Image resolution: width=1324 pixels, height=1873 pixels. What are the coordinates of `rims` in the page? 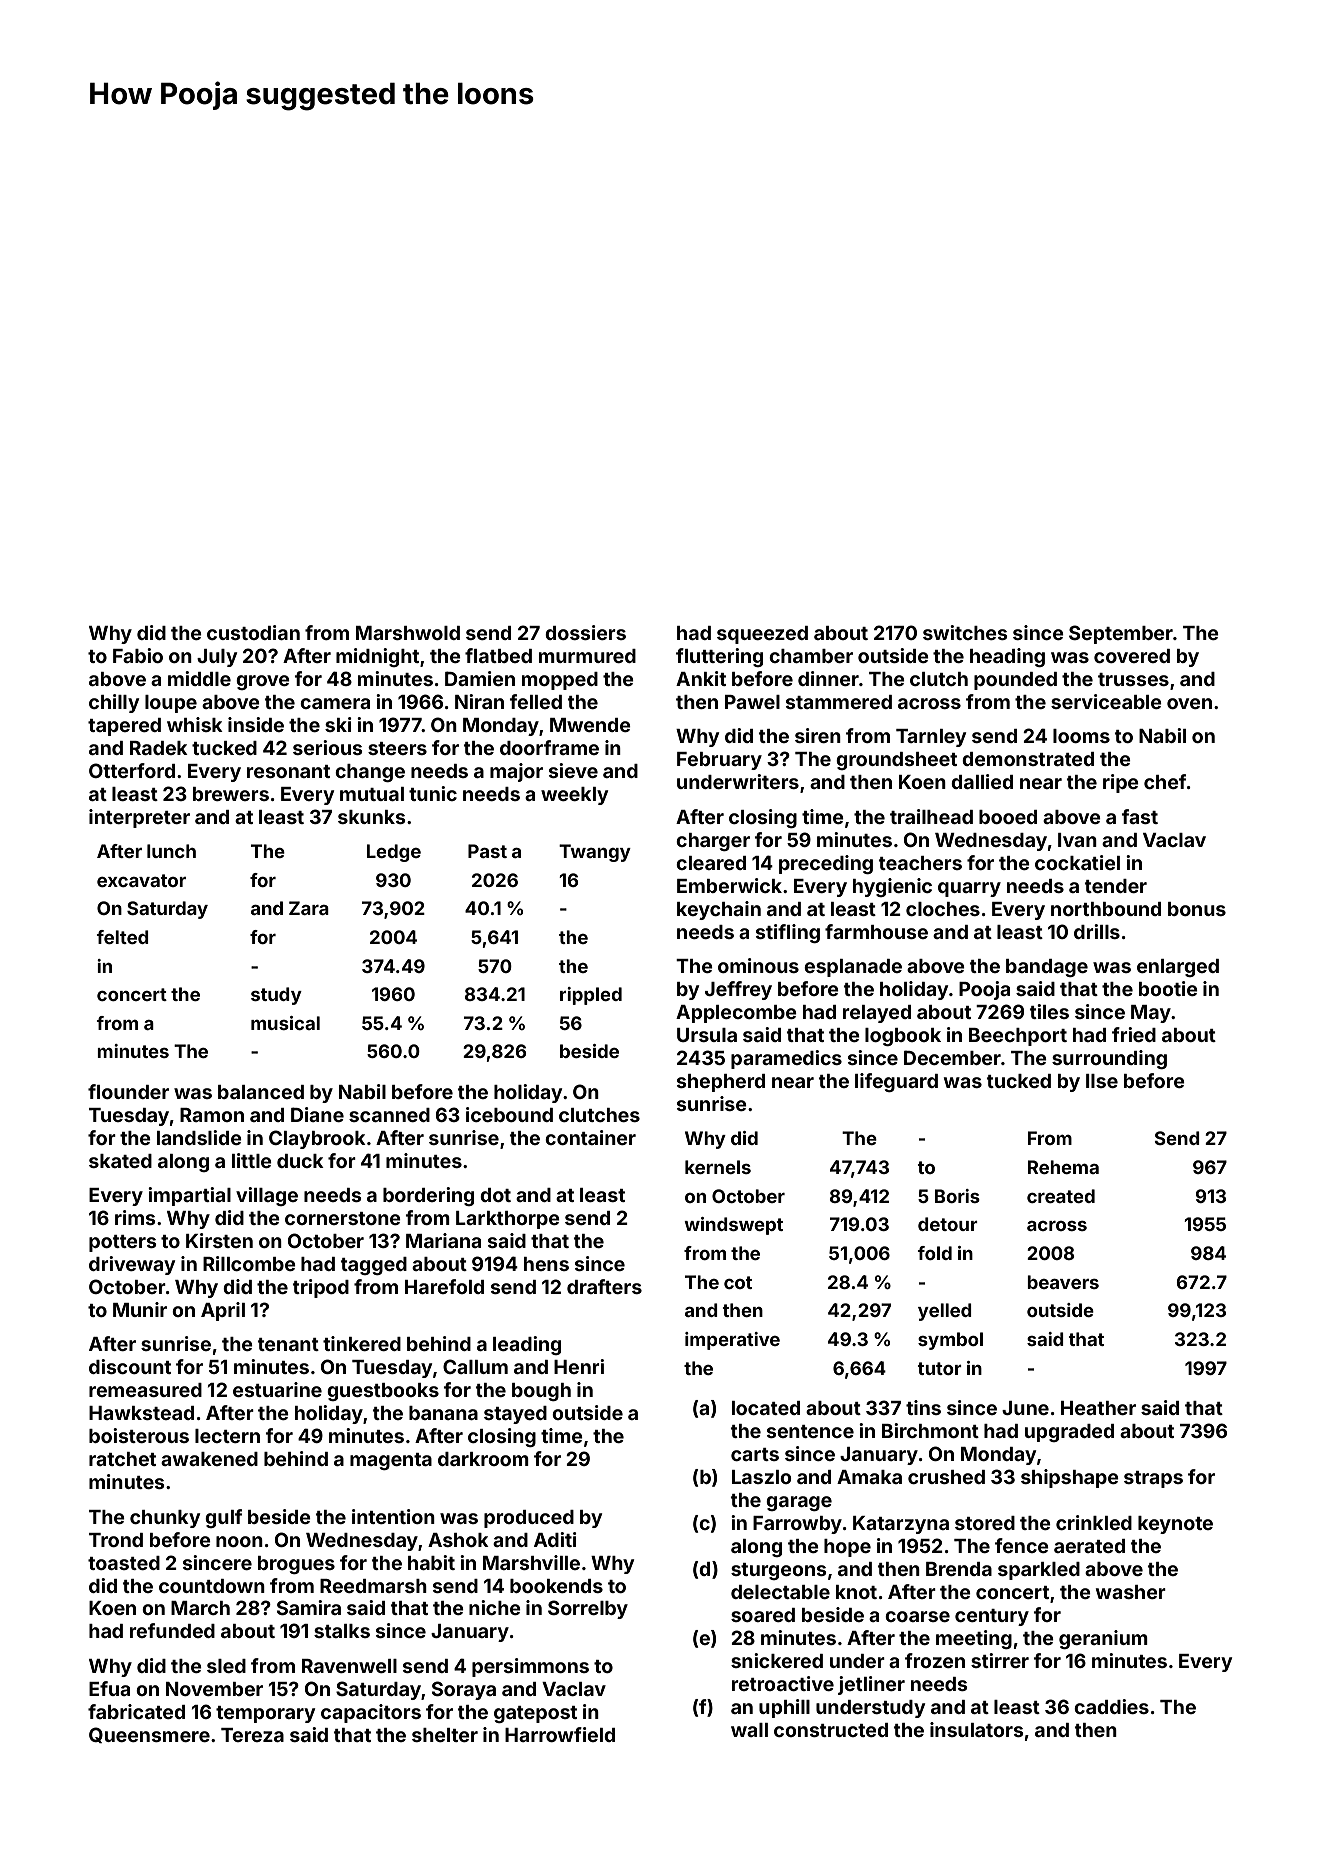 It's located at (135, 1217).
